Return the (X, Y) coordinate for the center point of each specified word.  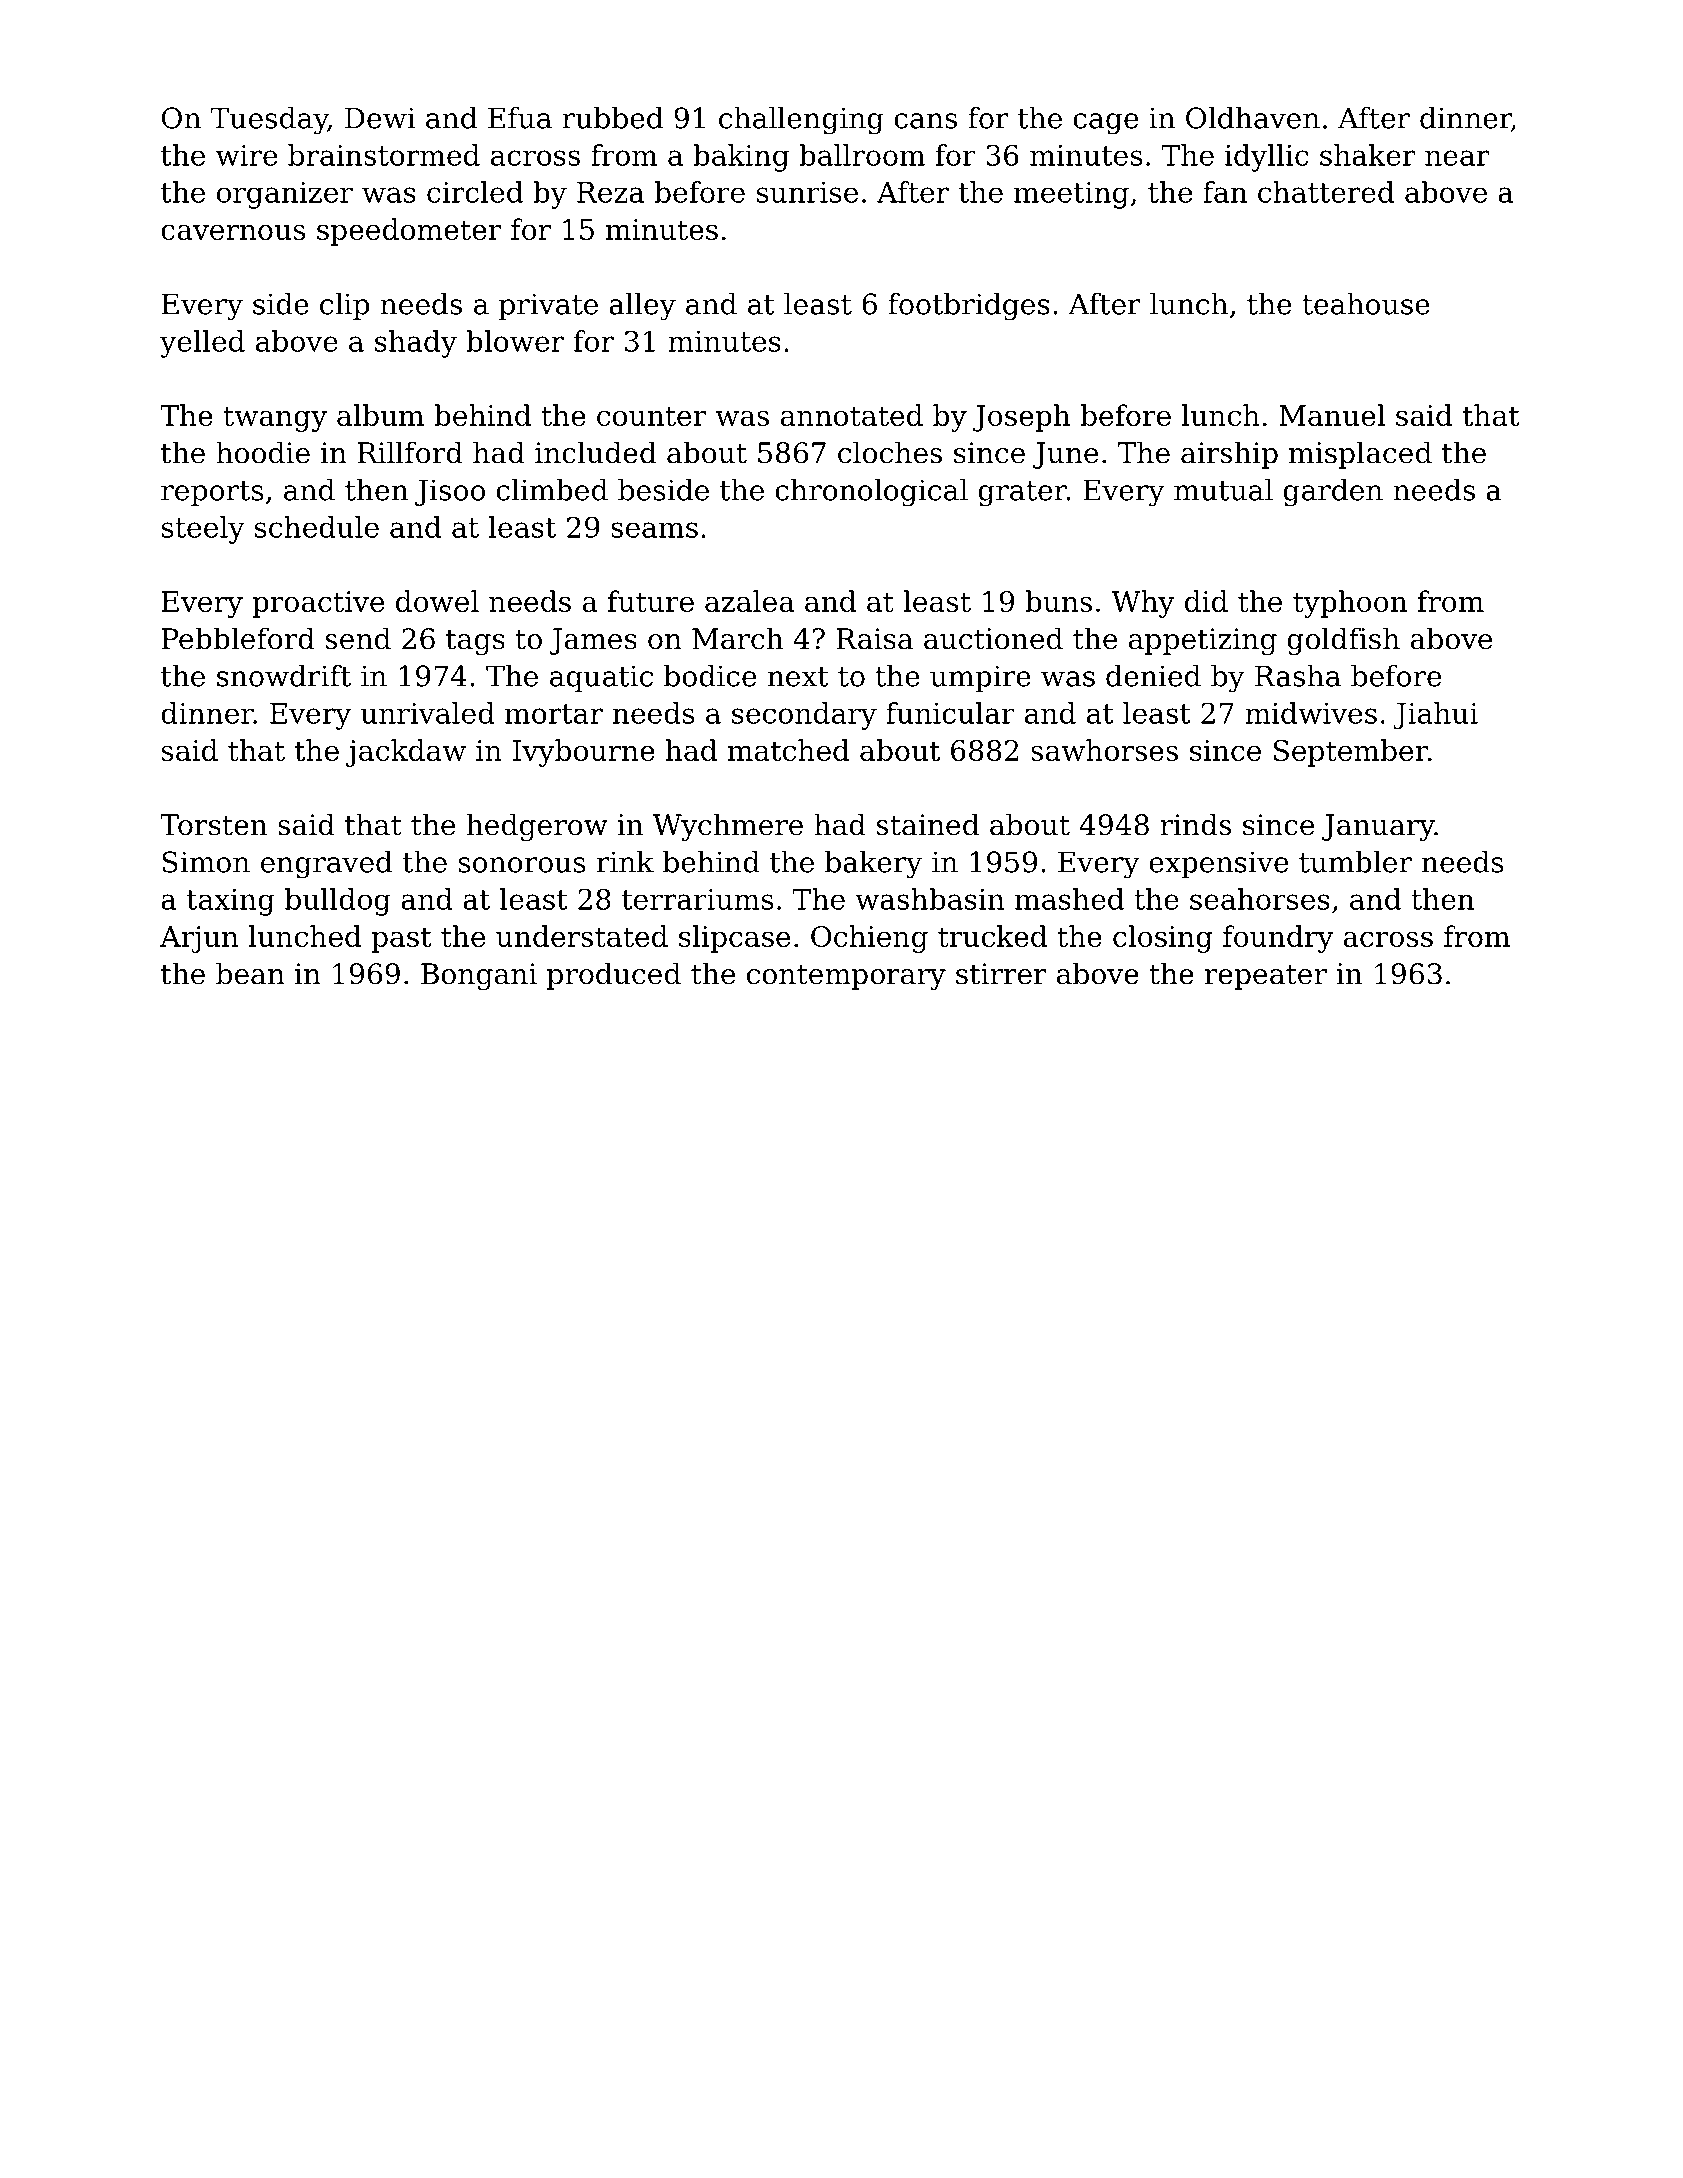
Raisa (874, 639)
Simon (206, 862)
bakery (873, 865)
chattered (1326, 192)
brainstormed (384, 155)
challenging (801, 121)
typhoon (1350, 604)
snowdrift (284, 676)
